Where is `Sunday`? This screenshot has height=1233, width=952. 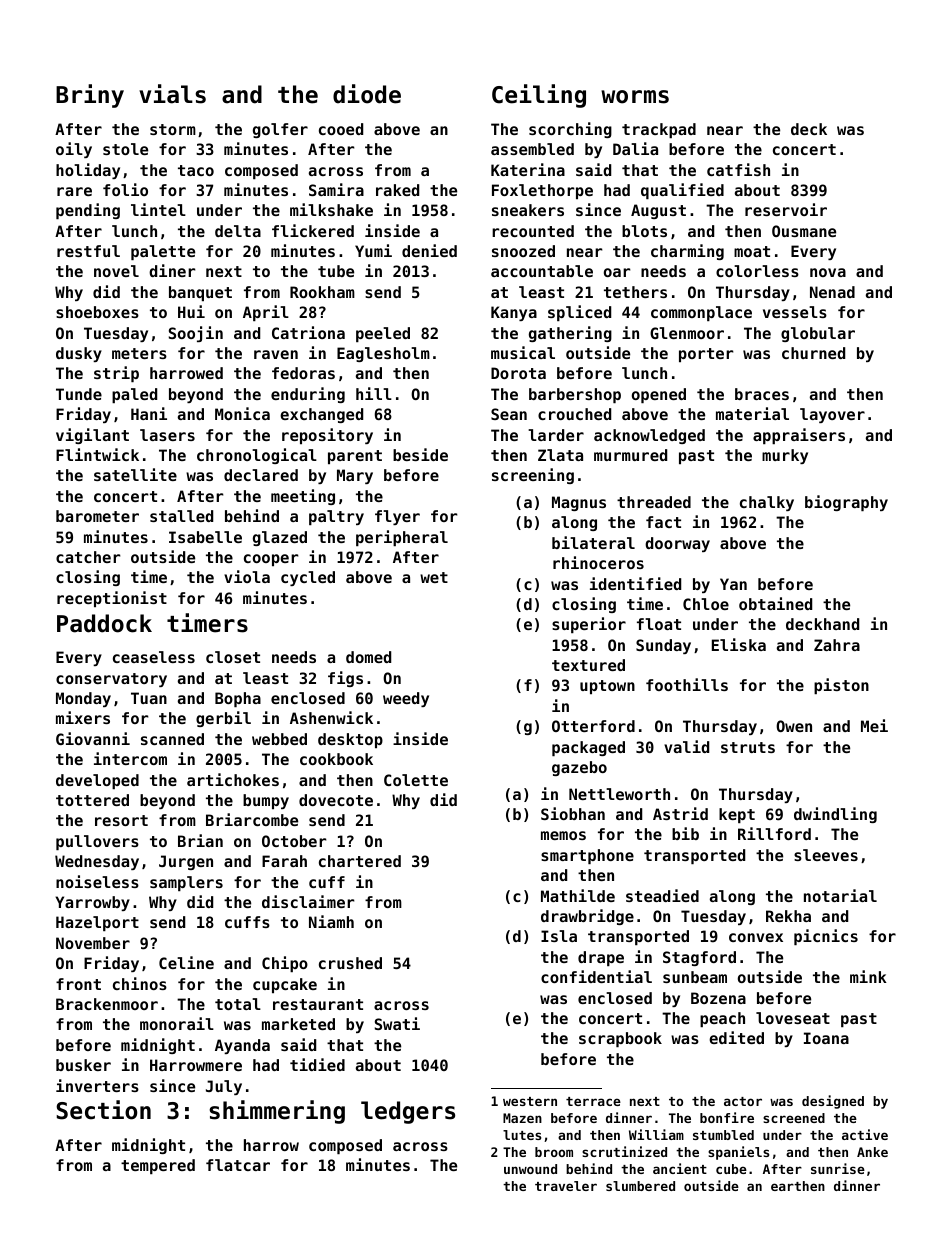
Sunday is located at coordinates (663, 646).
